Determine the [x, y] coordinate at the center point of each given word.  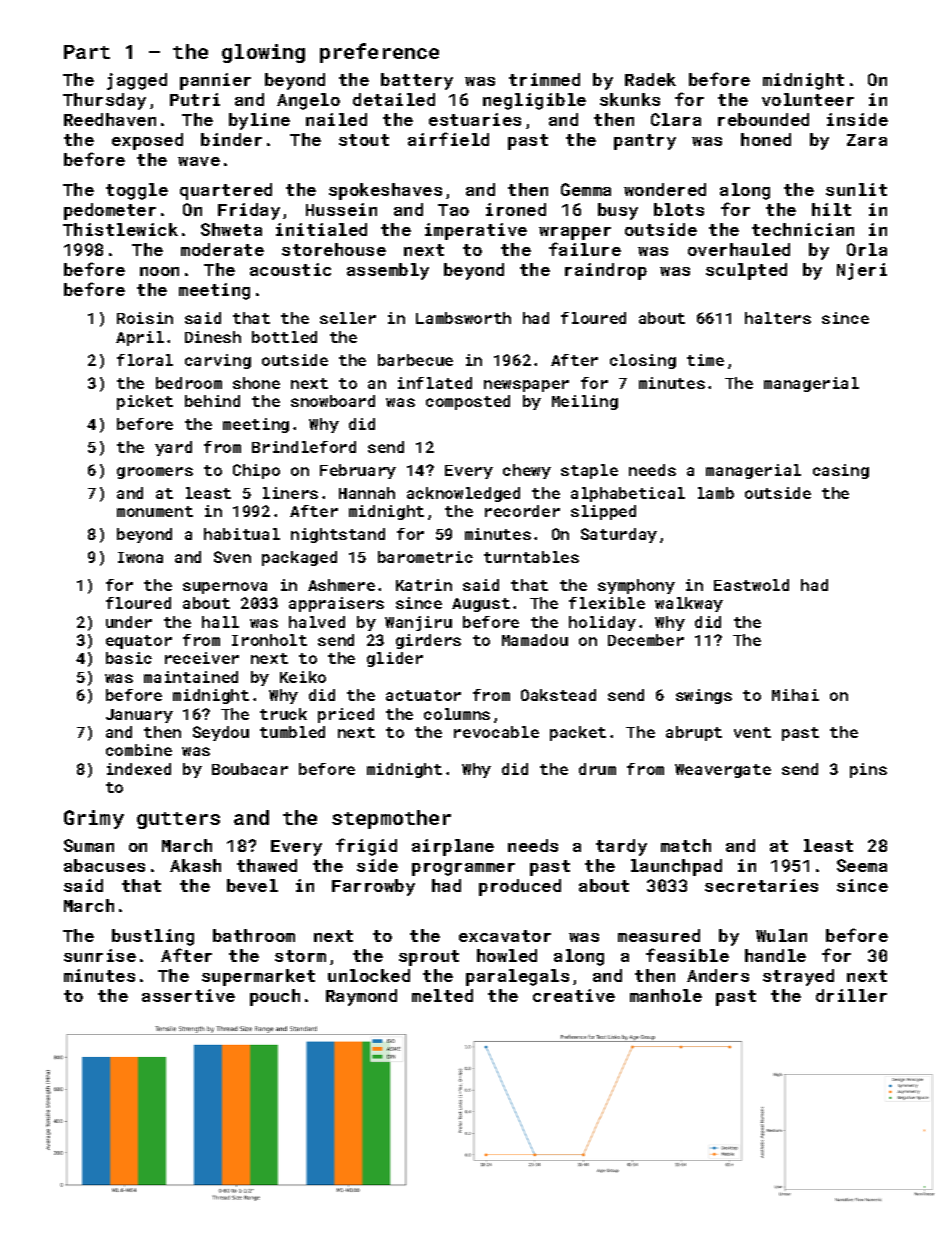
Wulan [781, 935]
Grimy [94, 819]
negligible [534, 101]
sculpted [746, 271]
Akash [195, 865]
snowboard [333, 401]
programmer [463, 869]
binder [231, 139]
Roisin [145, 318]
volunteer [808, 99]
